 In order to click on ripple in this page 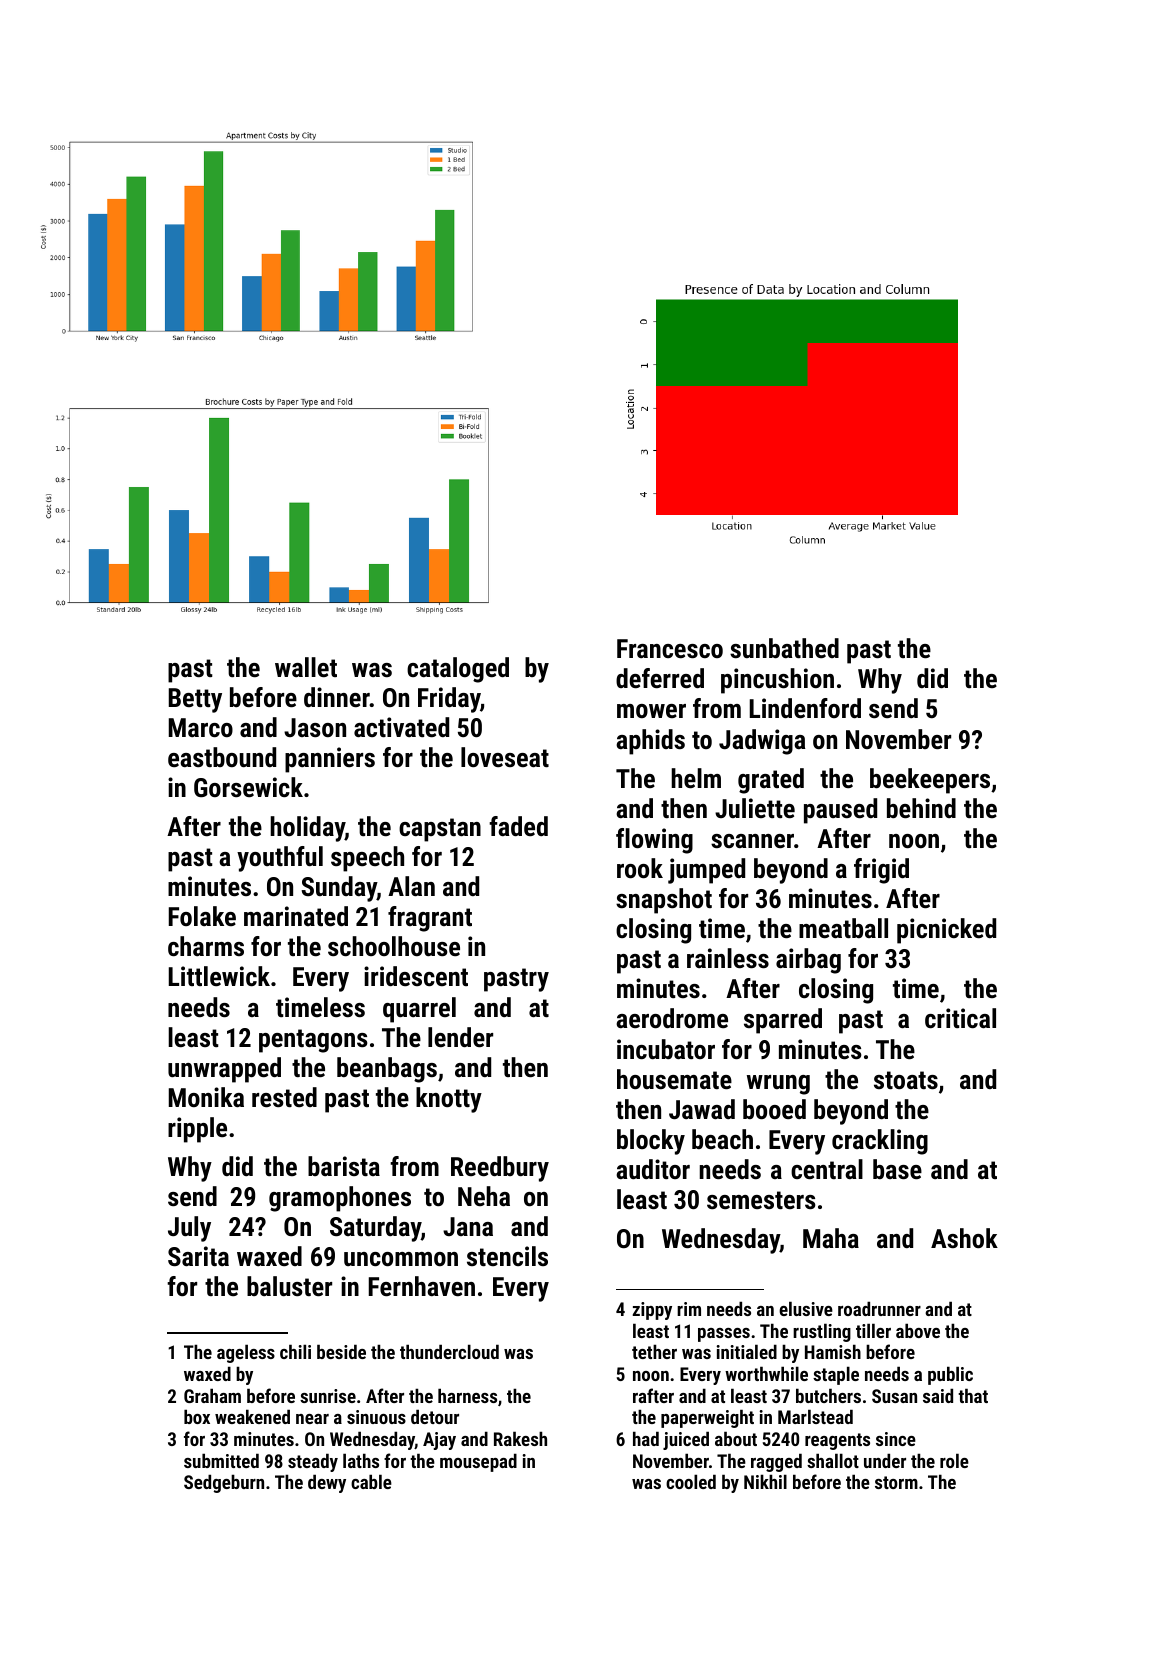, I will do `click(197, 1130)`.
